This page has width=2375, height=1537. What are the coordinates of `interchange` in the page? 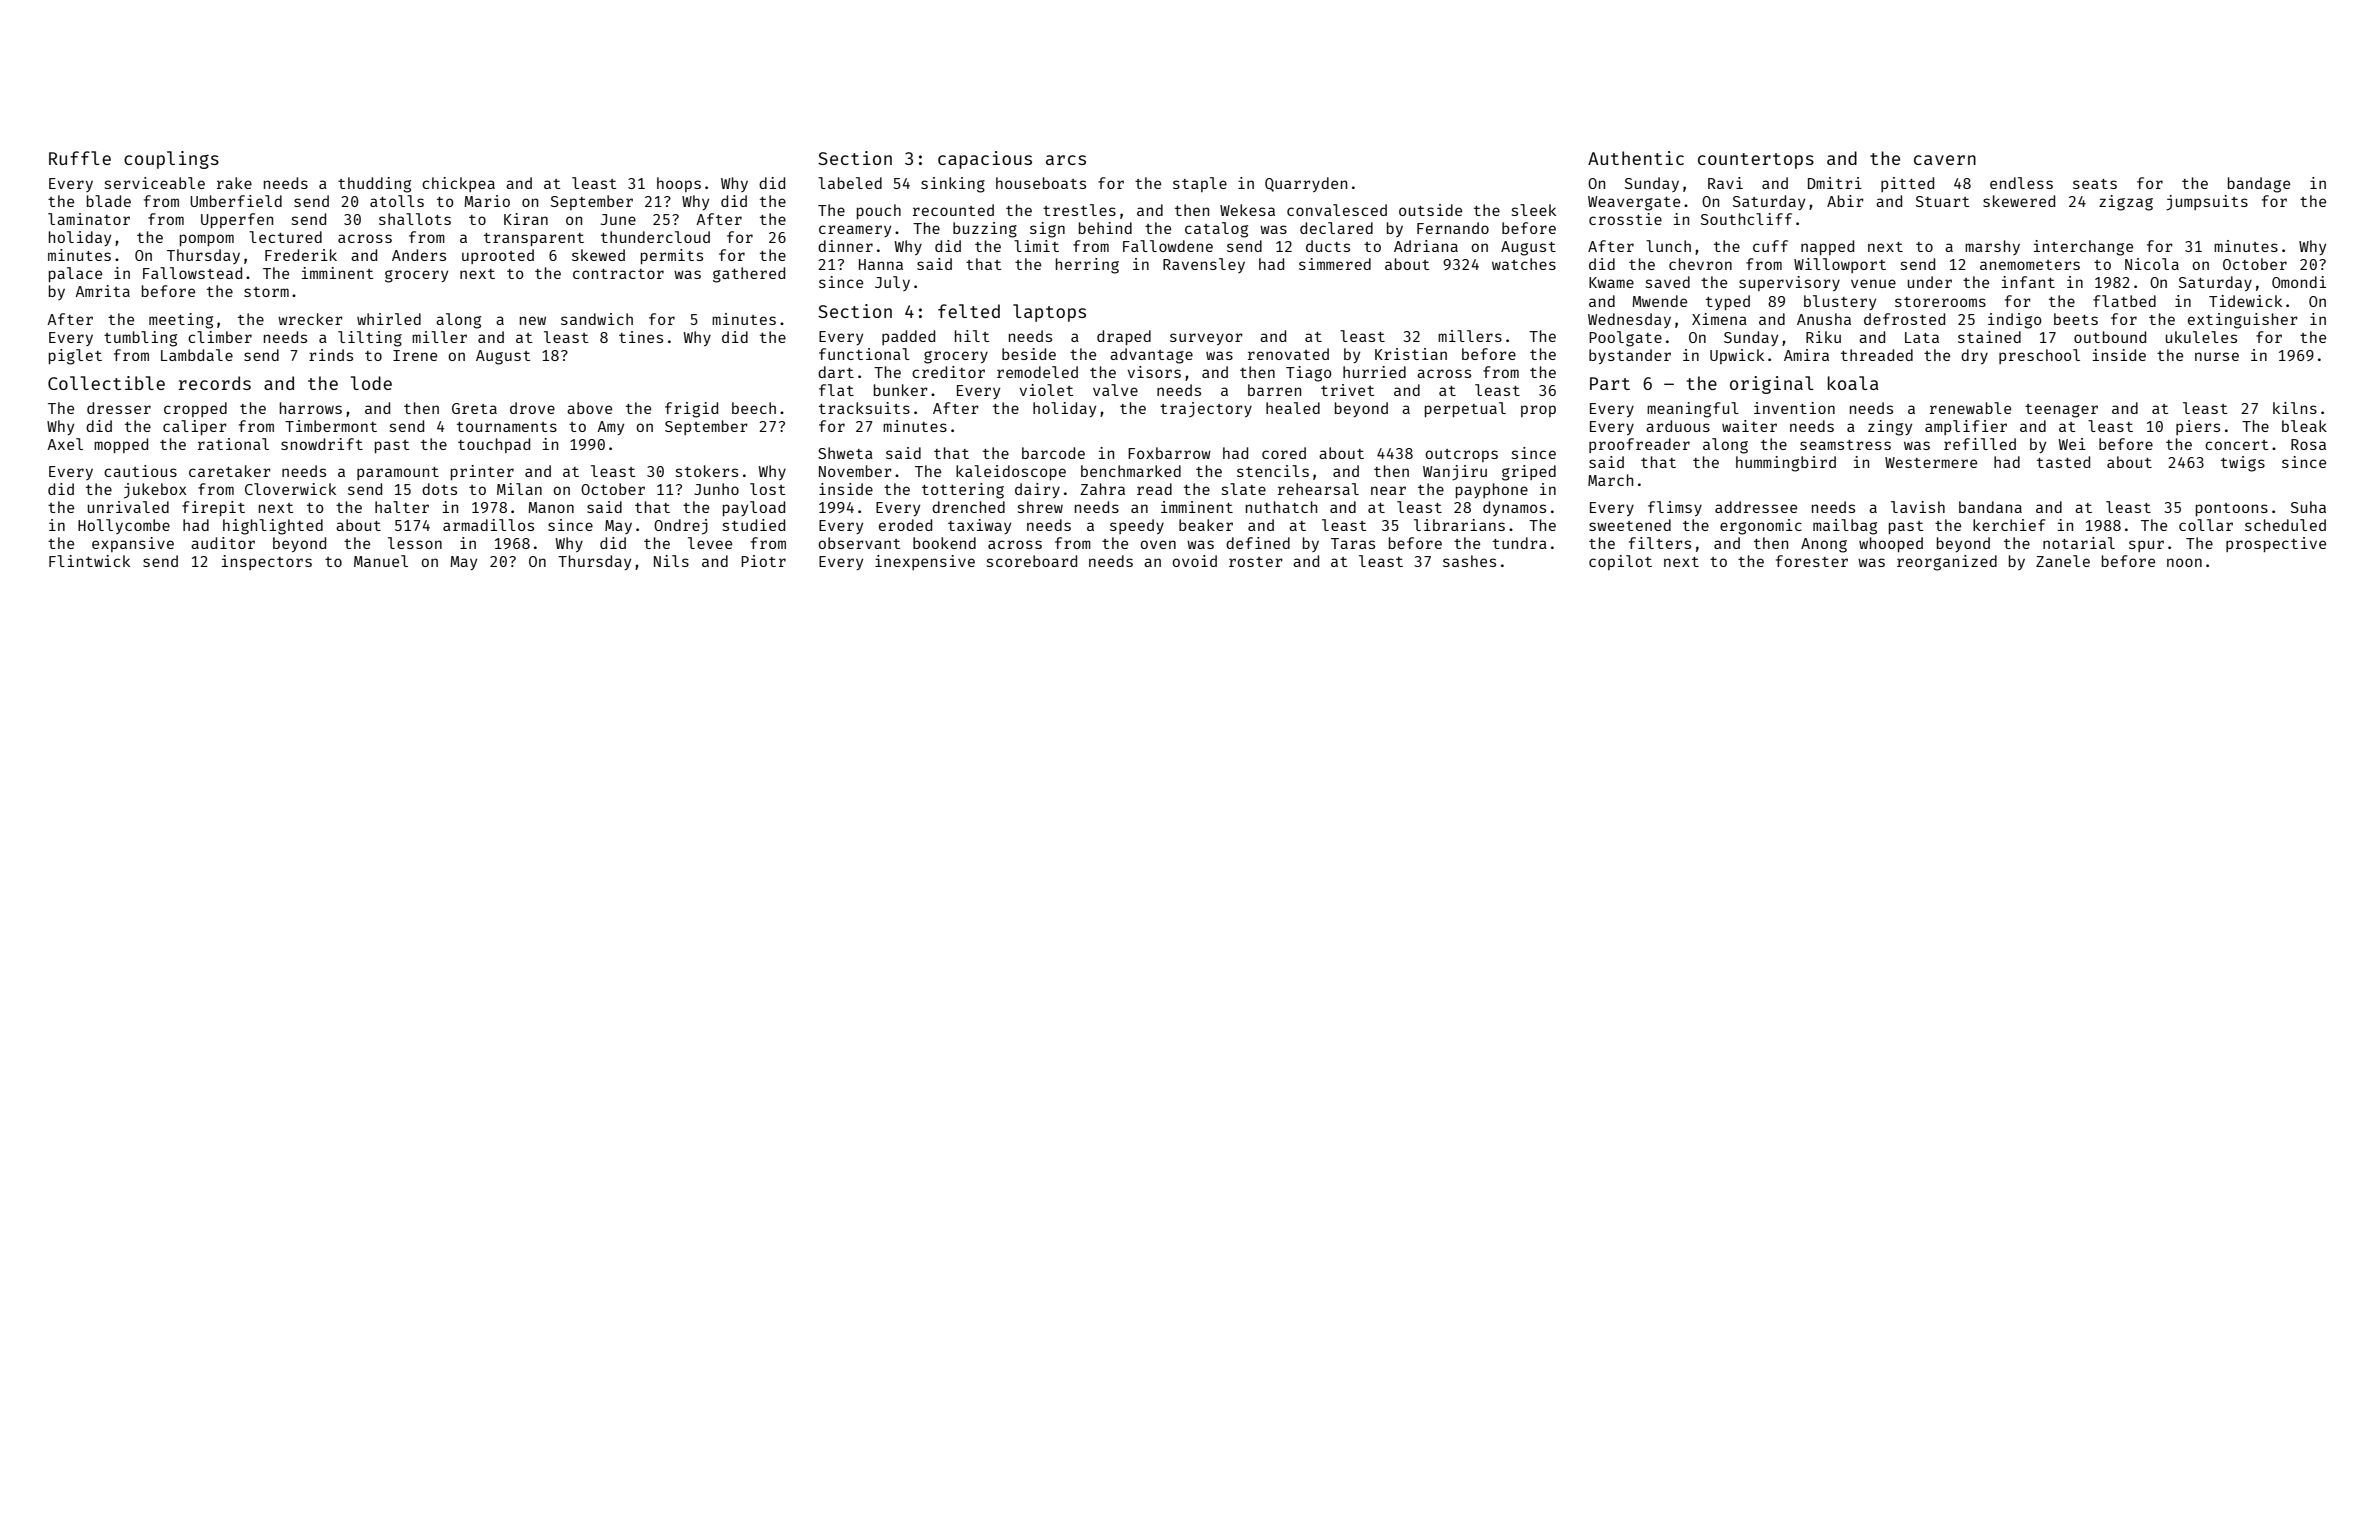 It's located at (2083, 248).
